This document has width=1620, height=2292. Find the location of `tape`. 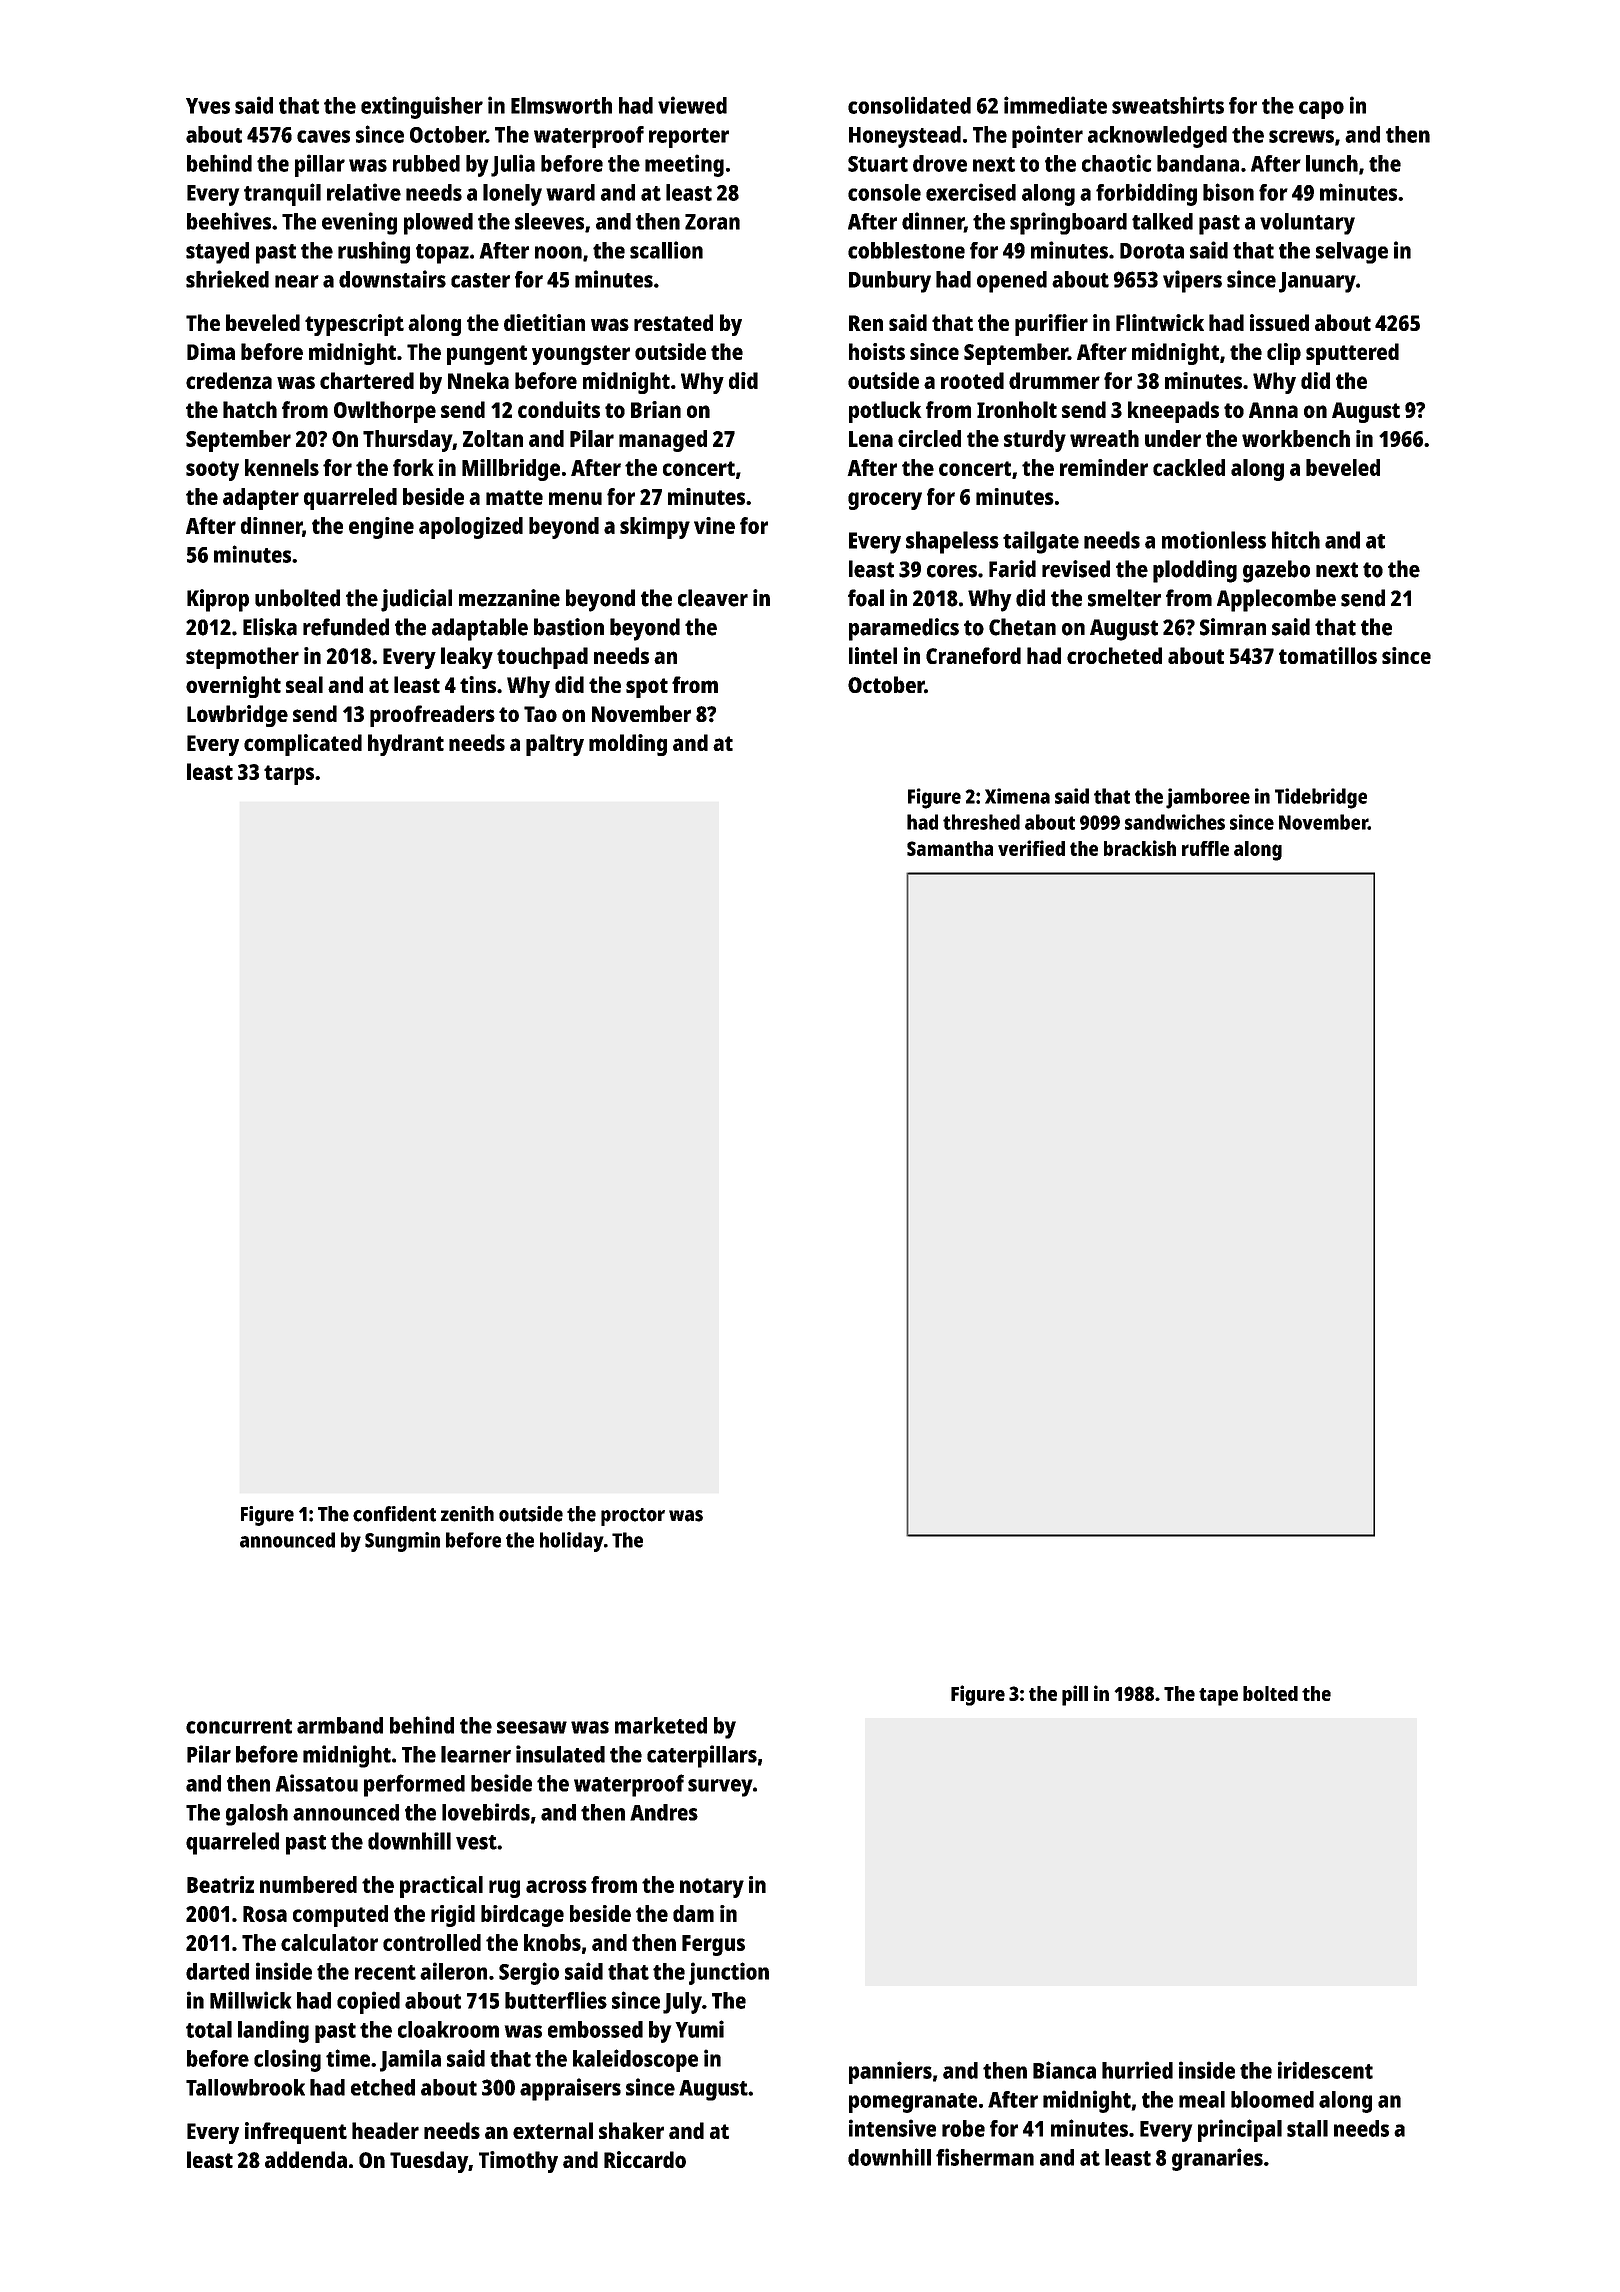

tape is located at coordinates (1218, 1697).
